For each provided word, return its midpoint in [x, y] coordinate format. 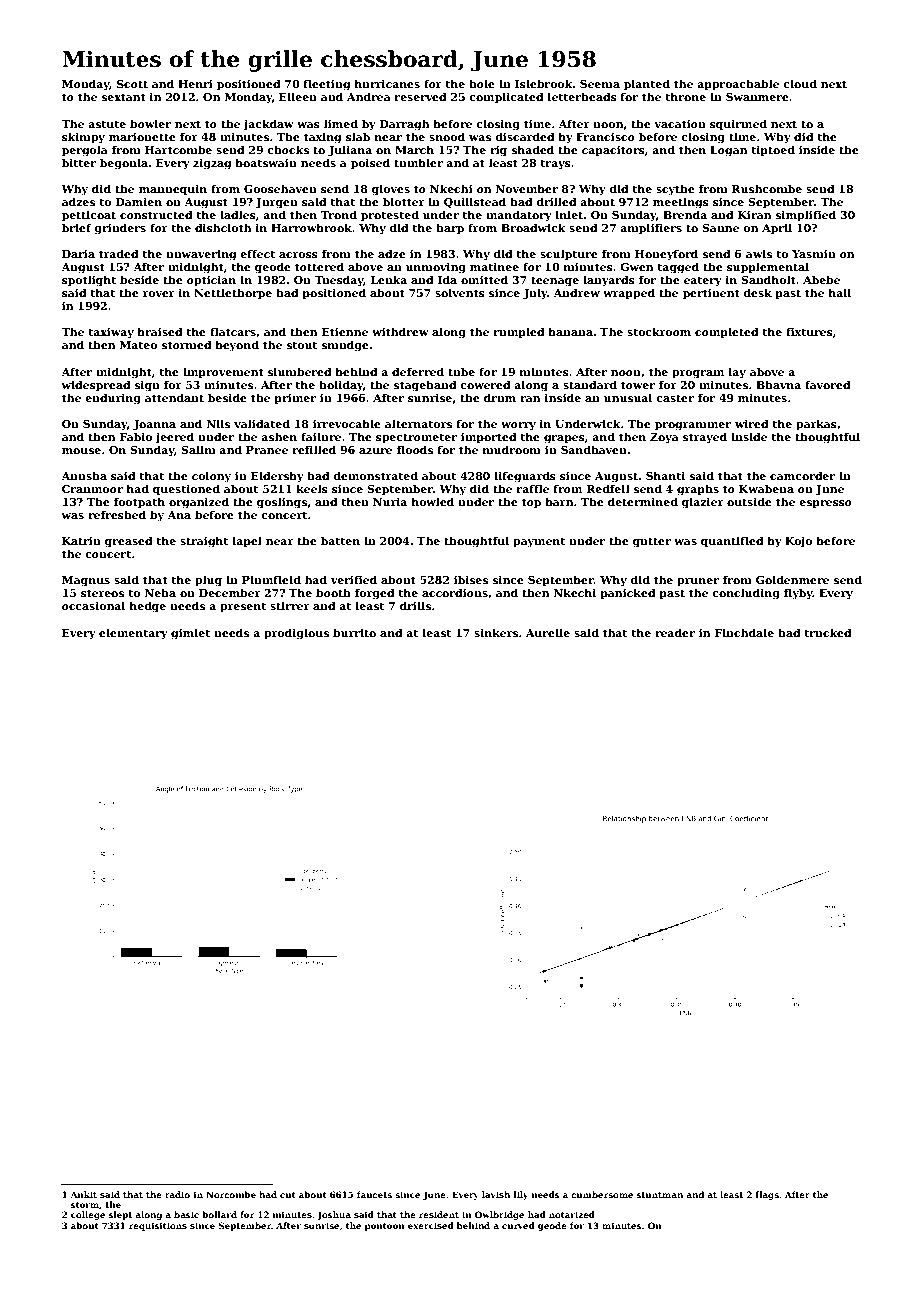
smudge [345, 346]
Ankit [83, 1194]
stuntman [660, 1195]
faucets [374, 1194]
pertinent [711, 294]
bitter [79, 162]
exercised [431, 1225]
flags [767, 1195]
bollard [219, 1214]
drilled [556, 201]
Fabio [136, 436]
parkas [816, 424]
